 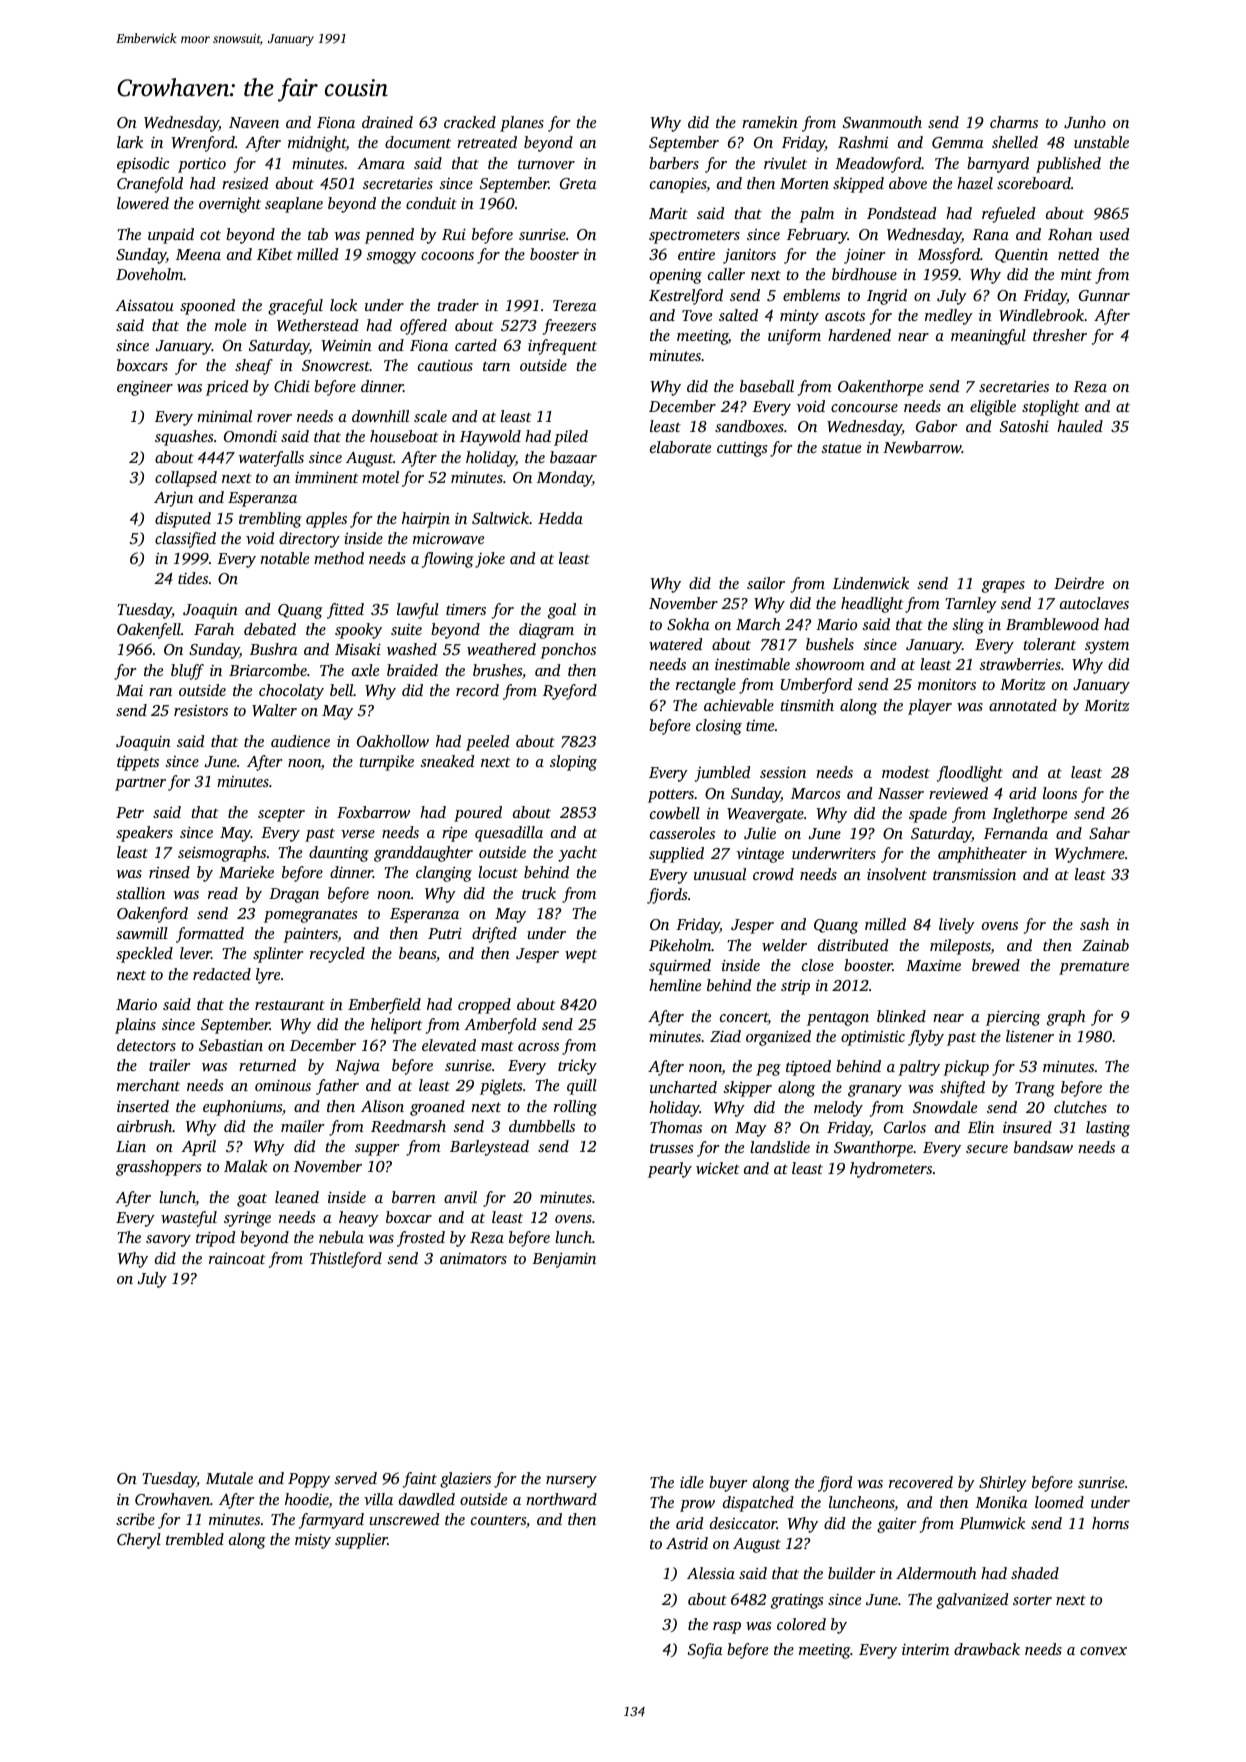 What do you see at coordinates (254, 122) in the image?
I see `Naveen` at bounding box center [254, 122].
